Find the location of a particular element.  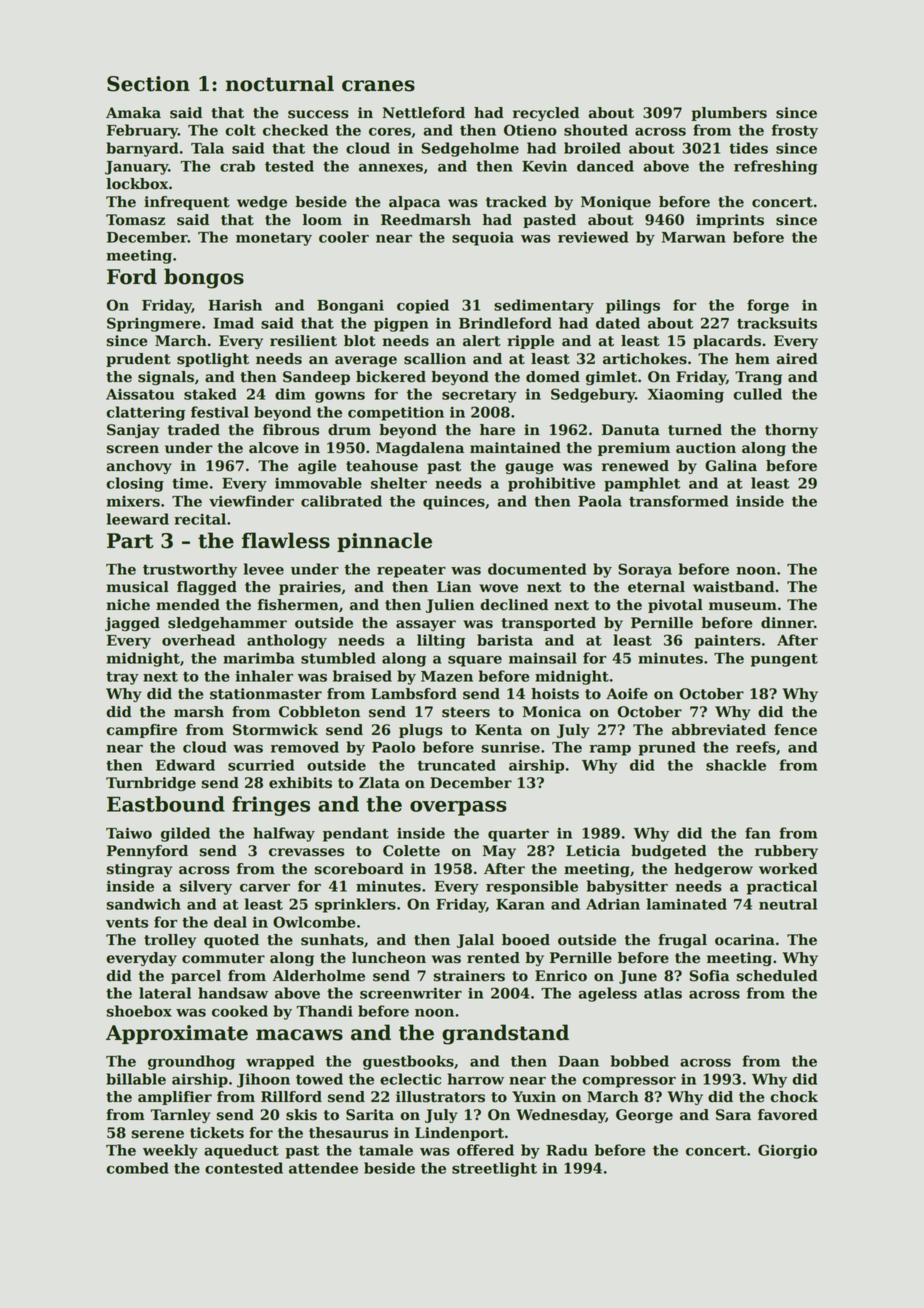

January is located at coordinates (136, 168).
